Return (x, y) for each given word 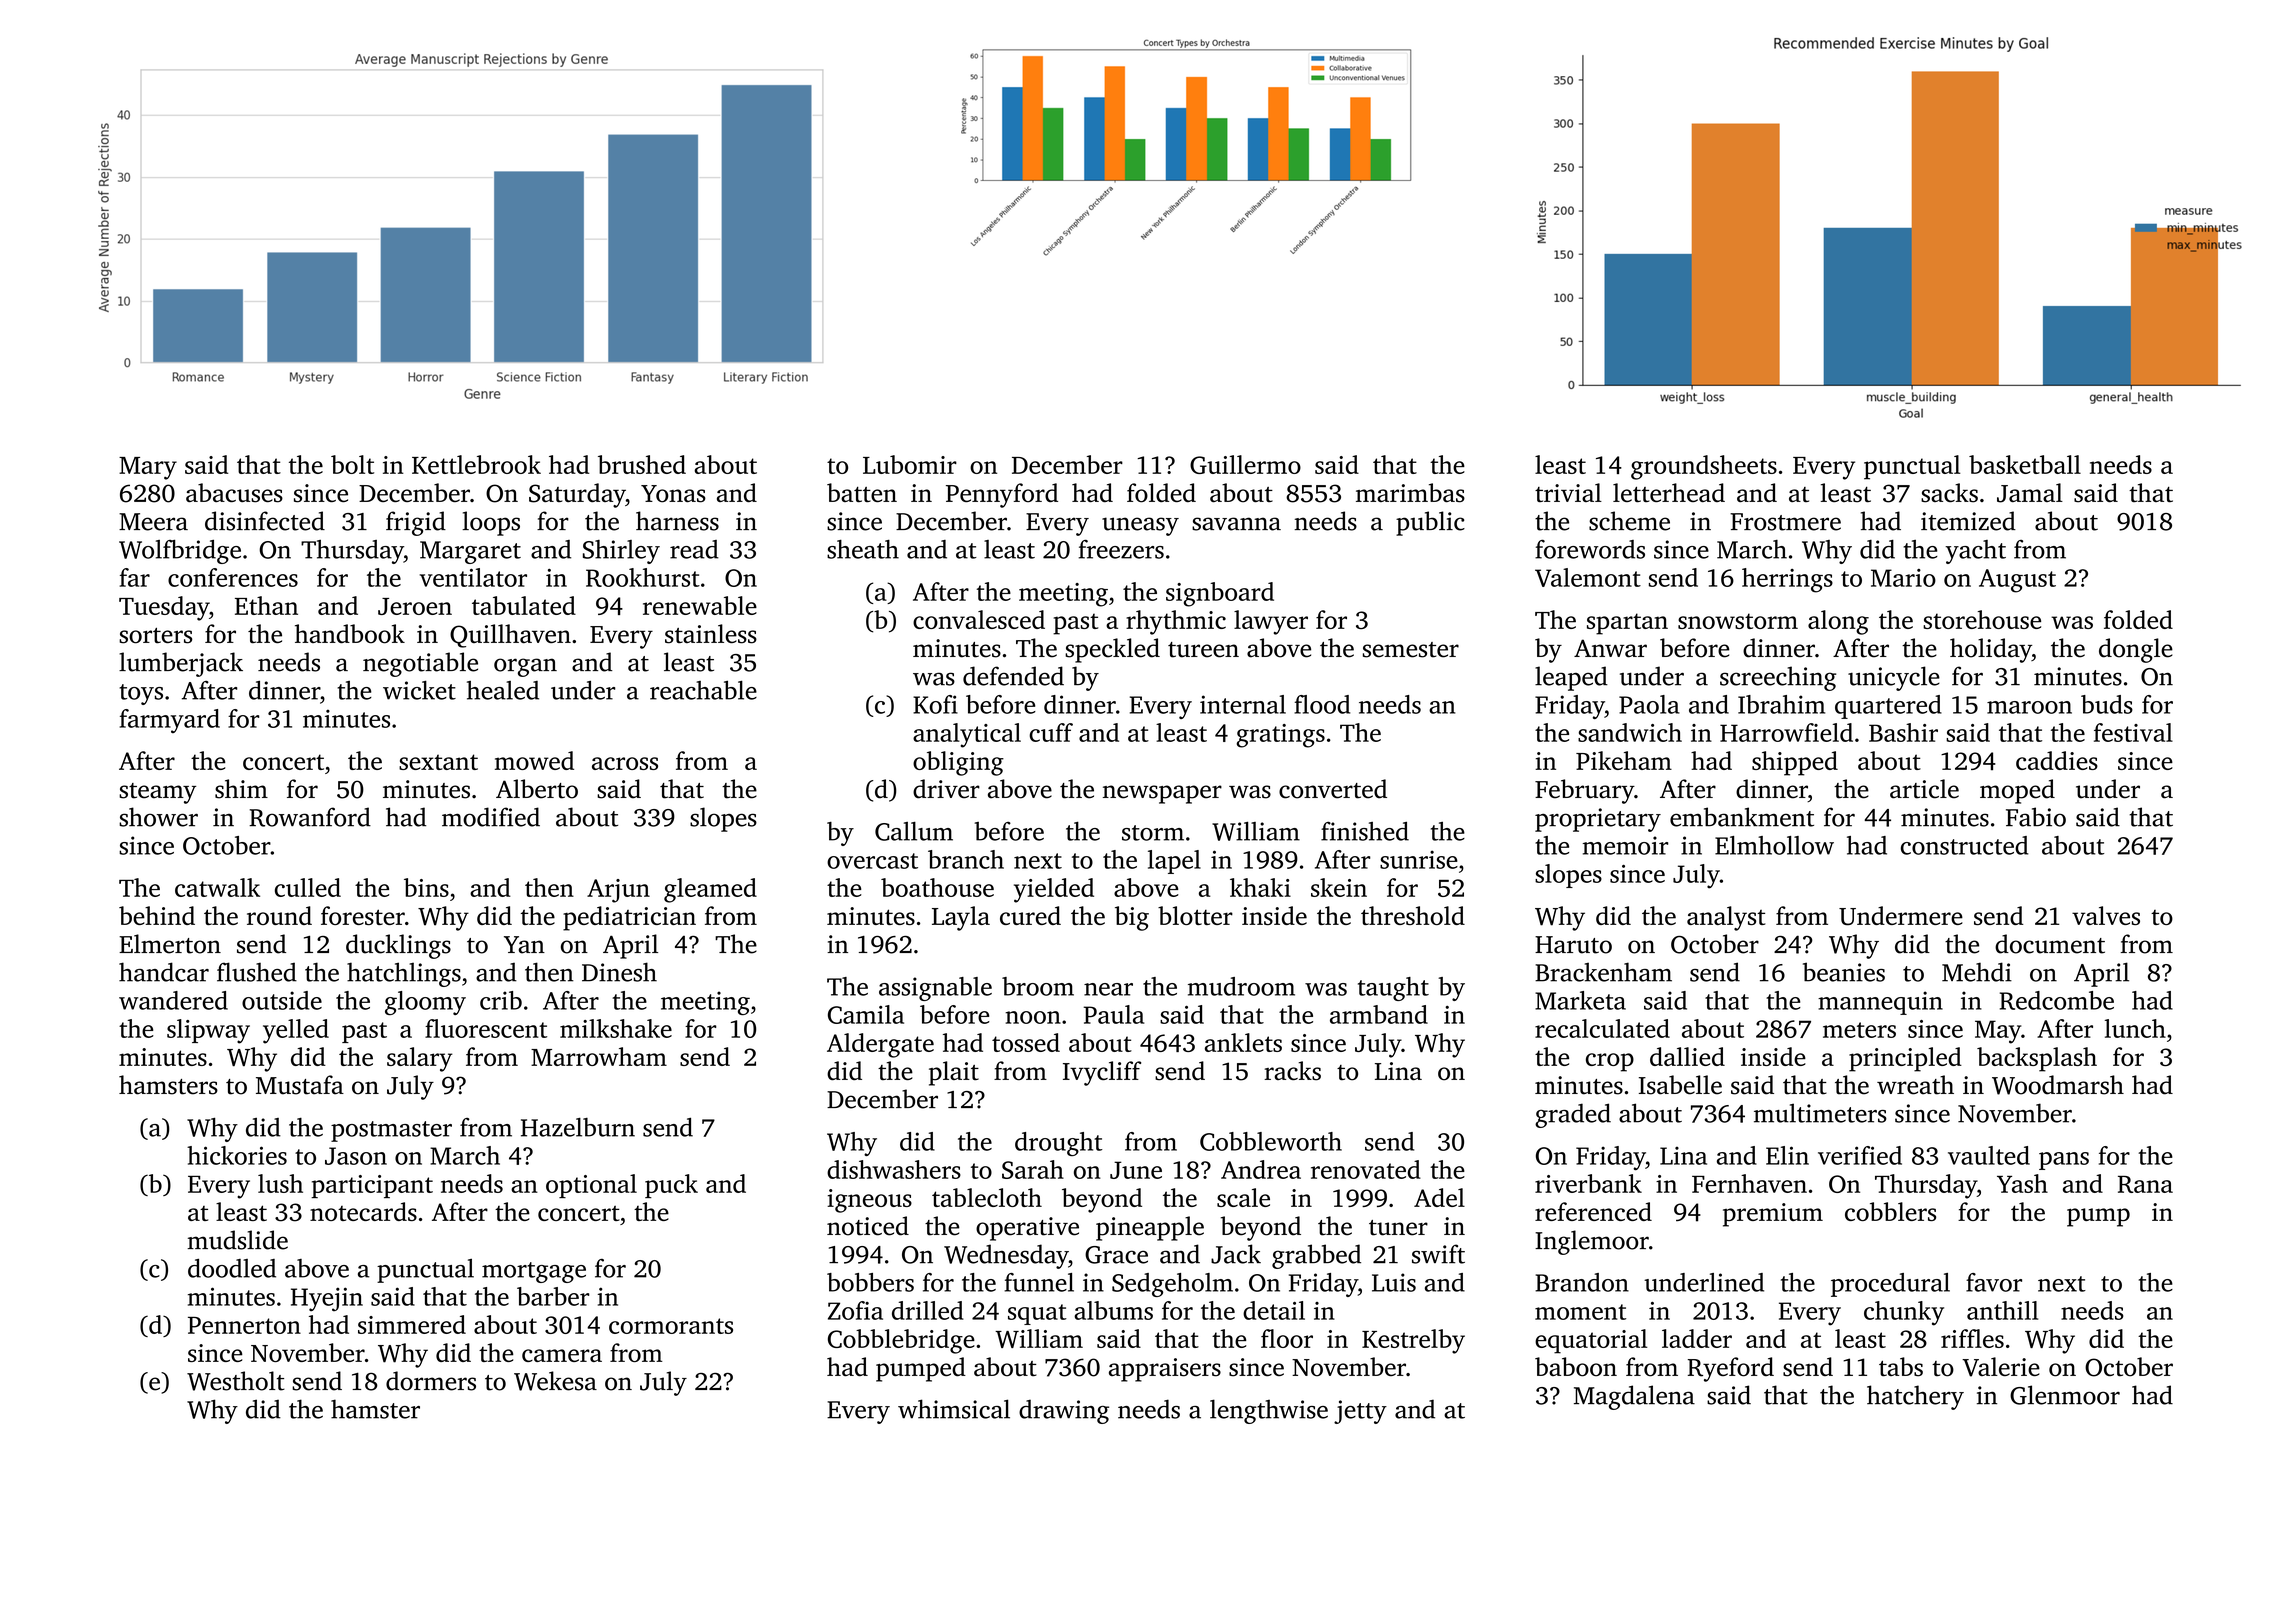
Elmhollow (1774, 845)
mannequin (1880, 1003)
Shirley (621, 552)
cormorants (671, 1326)
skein (1339, 887)
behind (157, 915)
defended (1013, 676)
